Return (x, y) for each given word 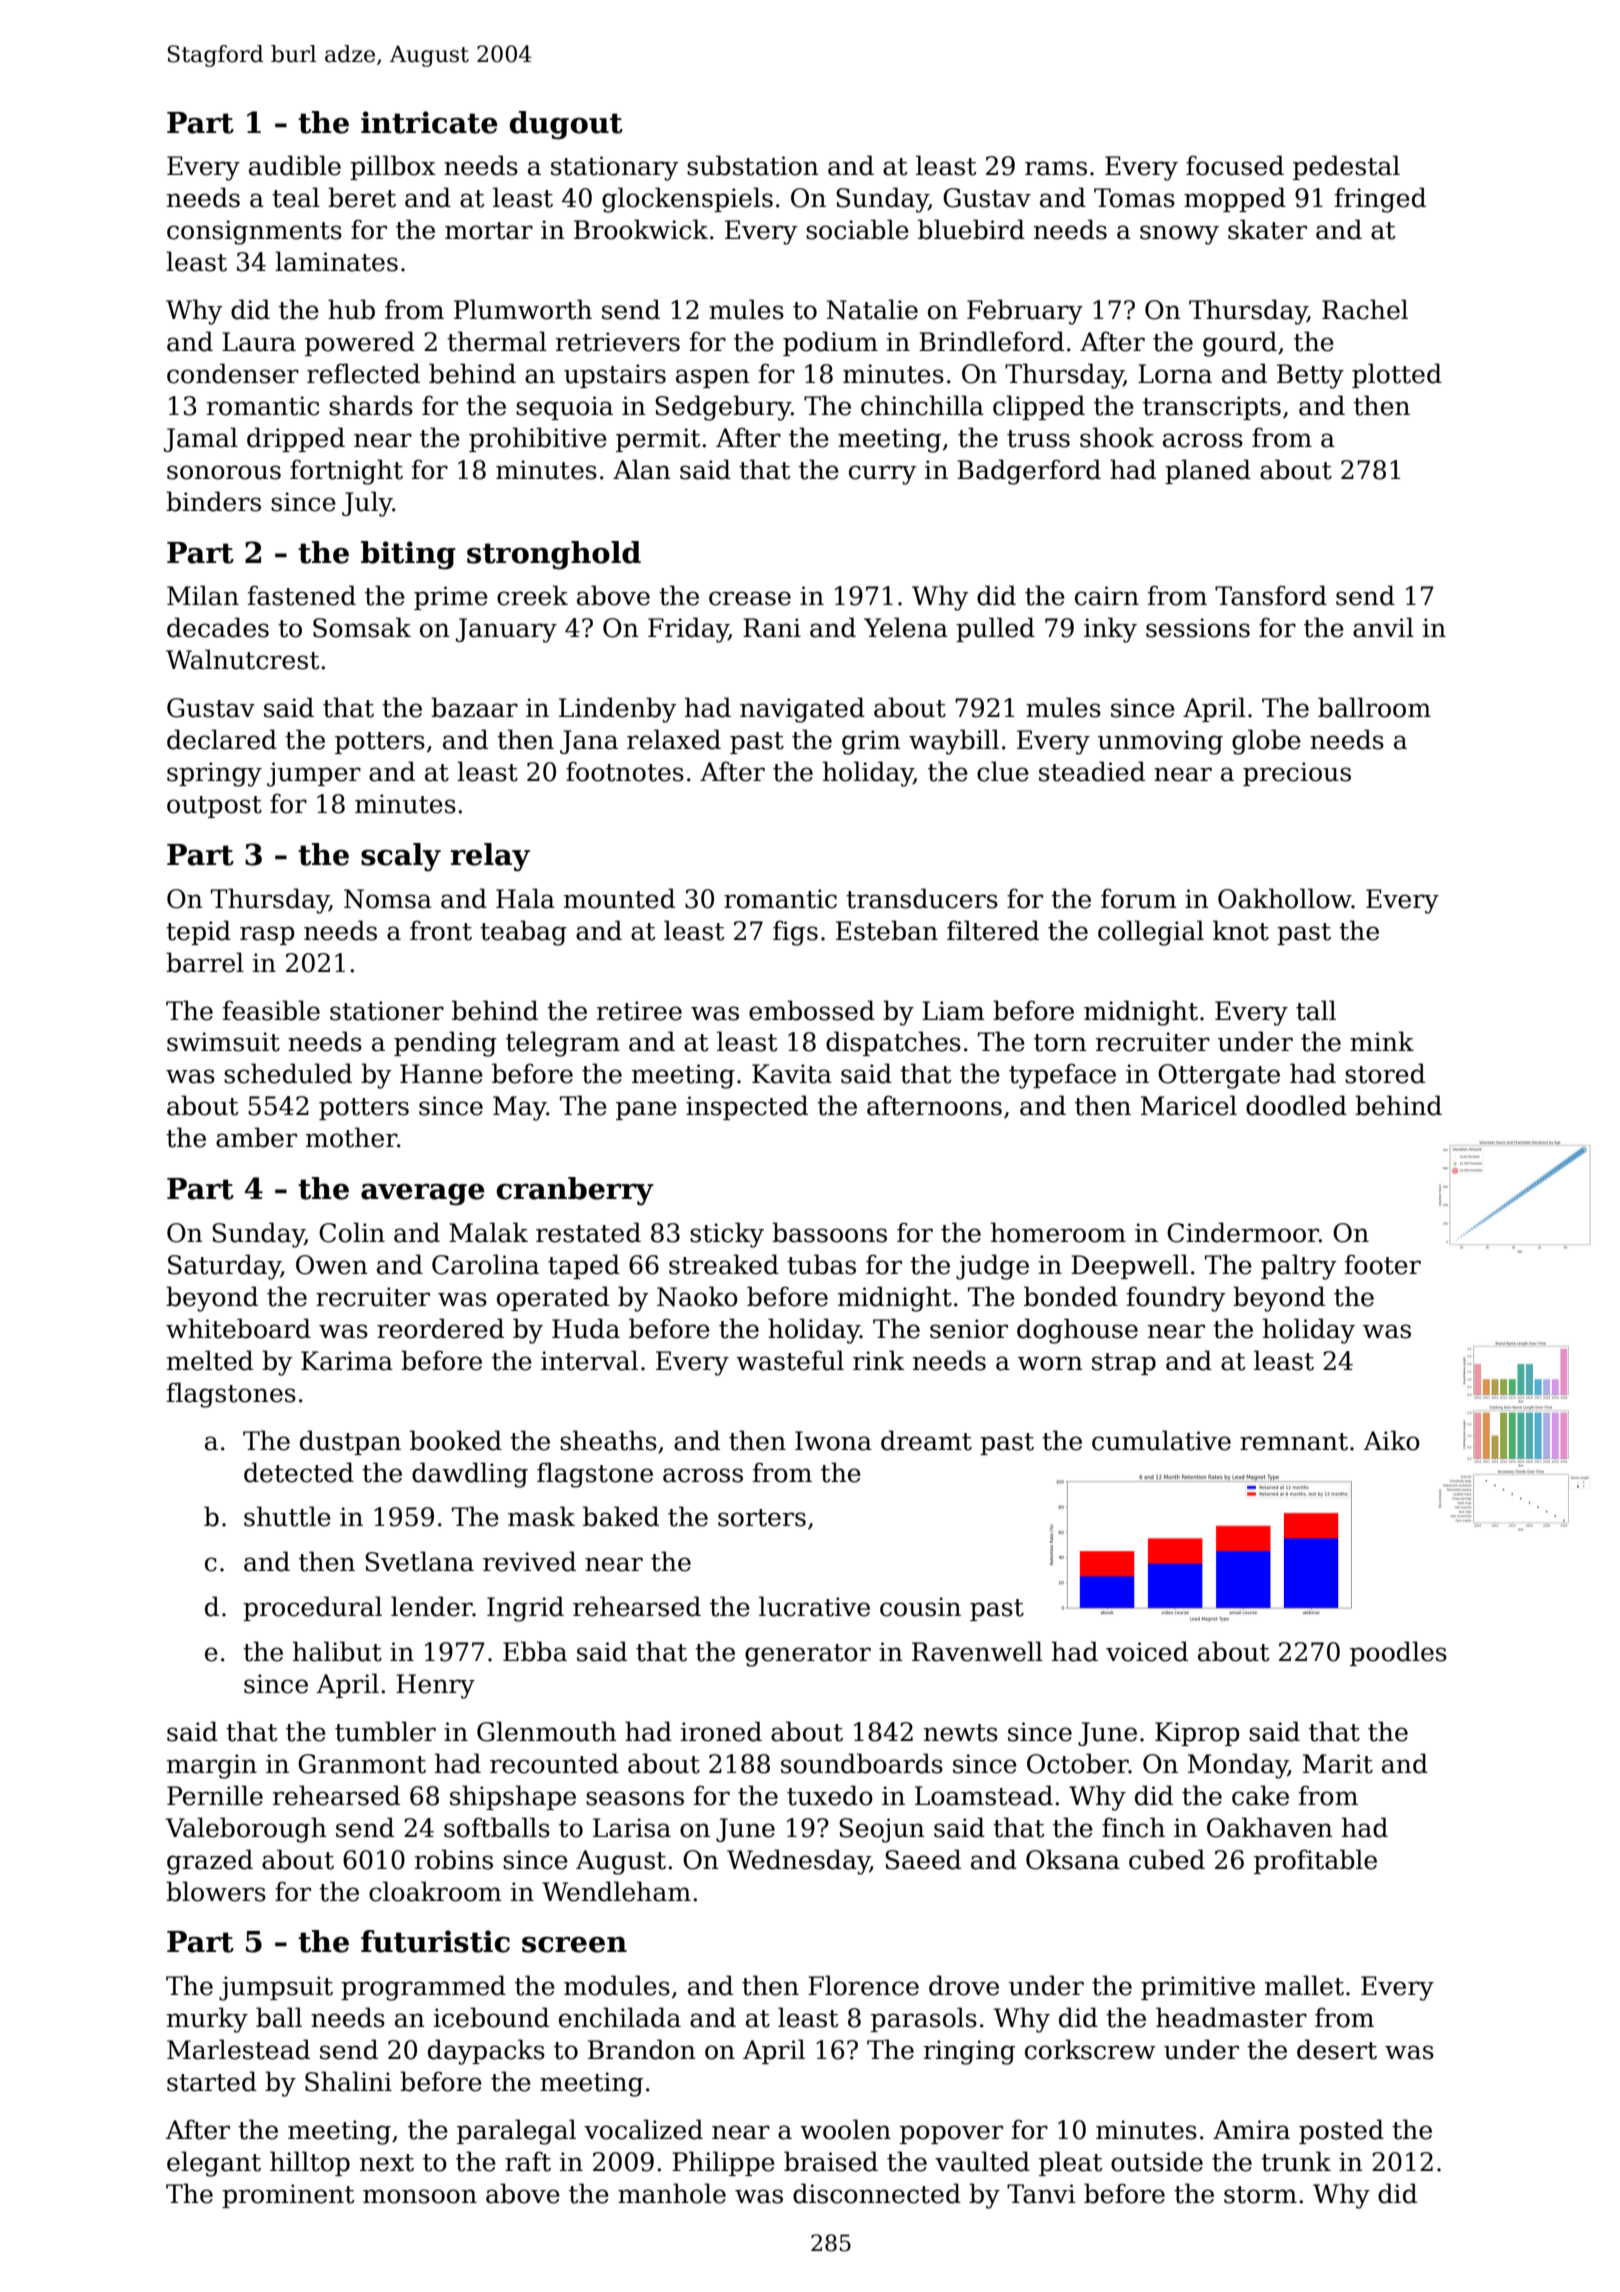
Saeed (923, 1859)
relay (490, 857)
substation (753, 165)
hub (351, 309)
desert (1337, 2049)
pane (646, 1110)
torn (1060, 1043)
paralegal (516, 2132)
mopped (1235, 199)
